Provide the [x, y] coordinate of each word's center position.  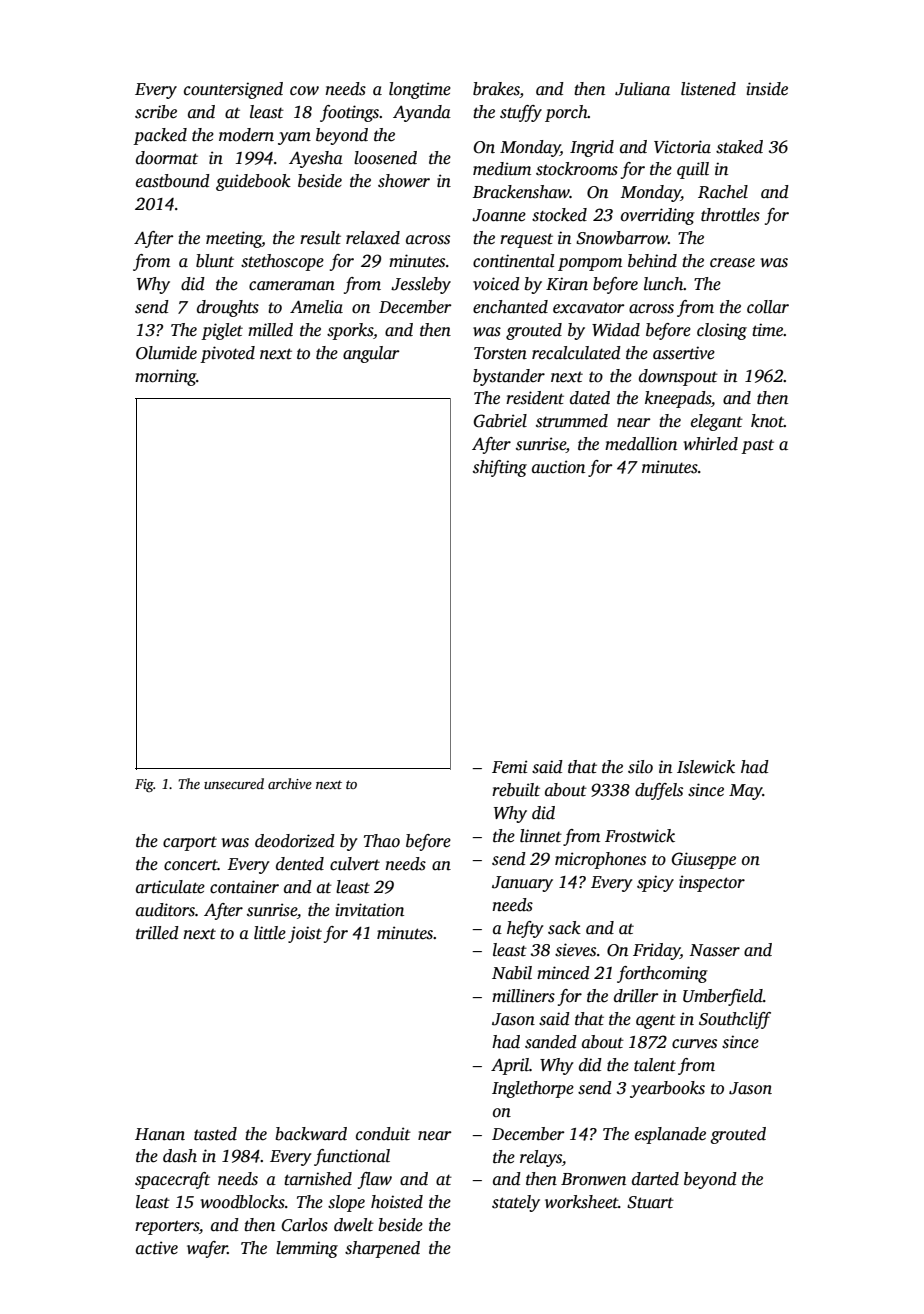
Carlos [305, 1225]
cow [304, 90]
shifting [500, 468]
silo [640, 767]
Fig [144, 785]
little [270, 933]
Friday [656, 951]
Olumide [166, 353]
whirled [710, 444]
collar [768, 307]
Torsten [500, 353]
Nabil [512, 973]
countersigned [233, 90]
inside [767, 89]
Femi [509, 767]
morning [165, 377]
